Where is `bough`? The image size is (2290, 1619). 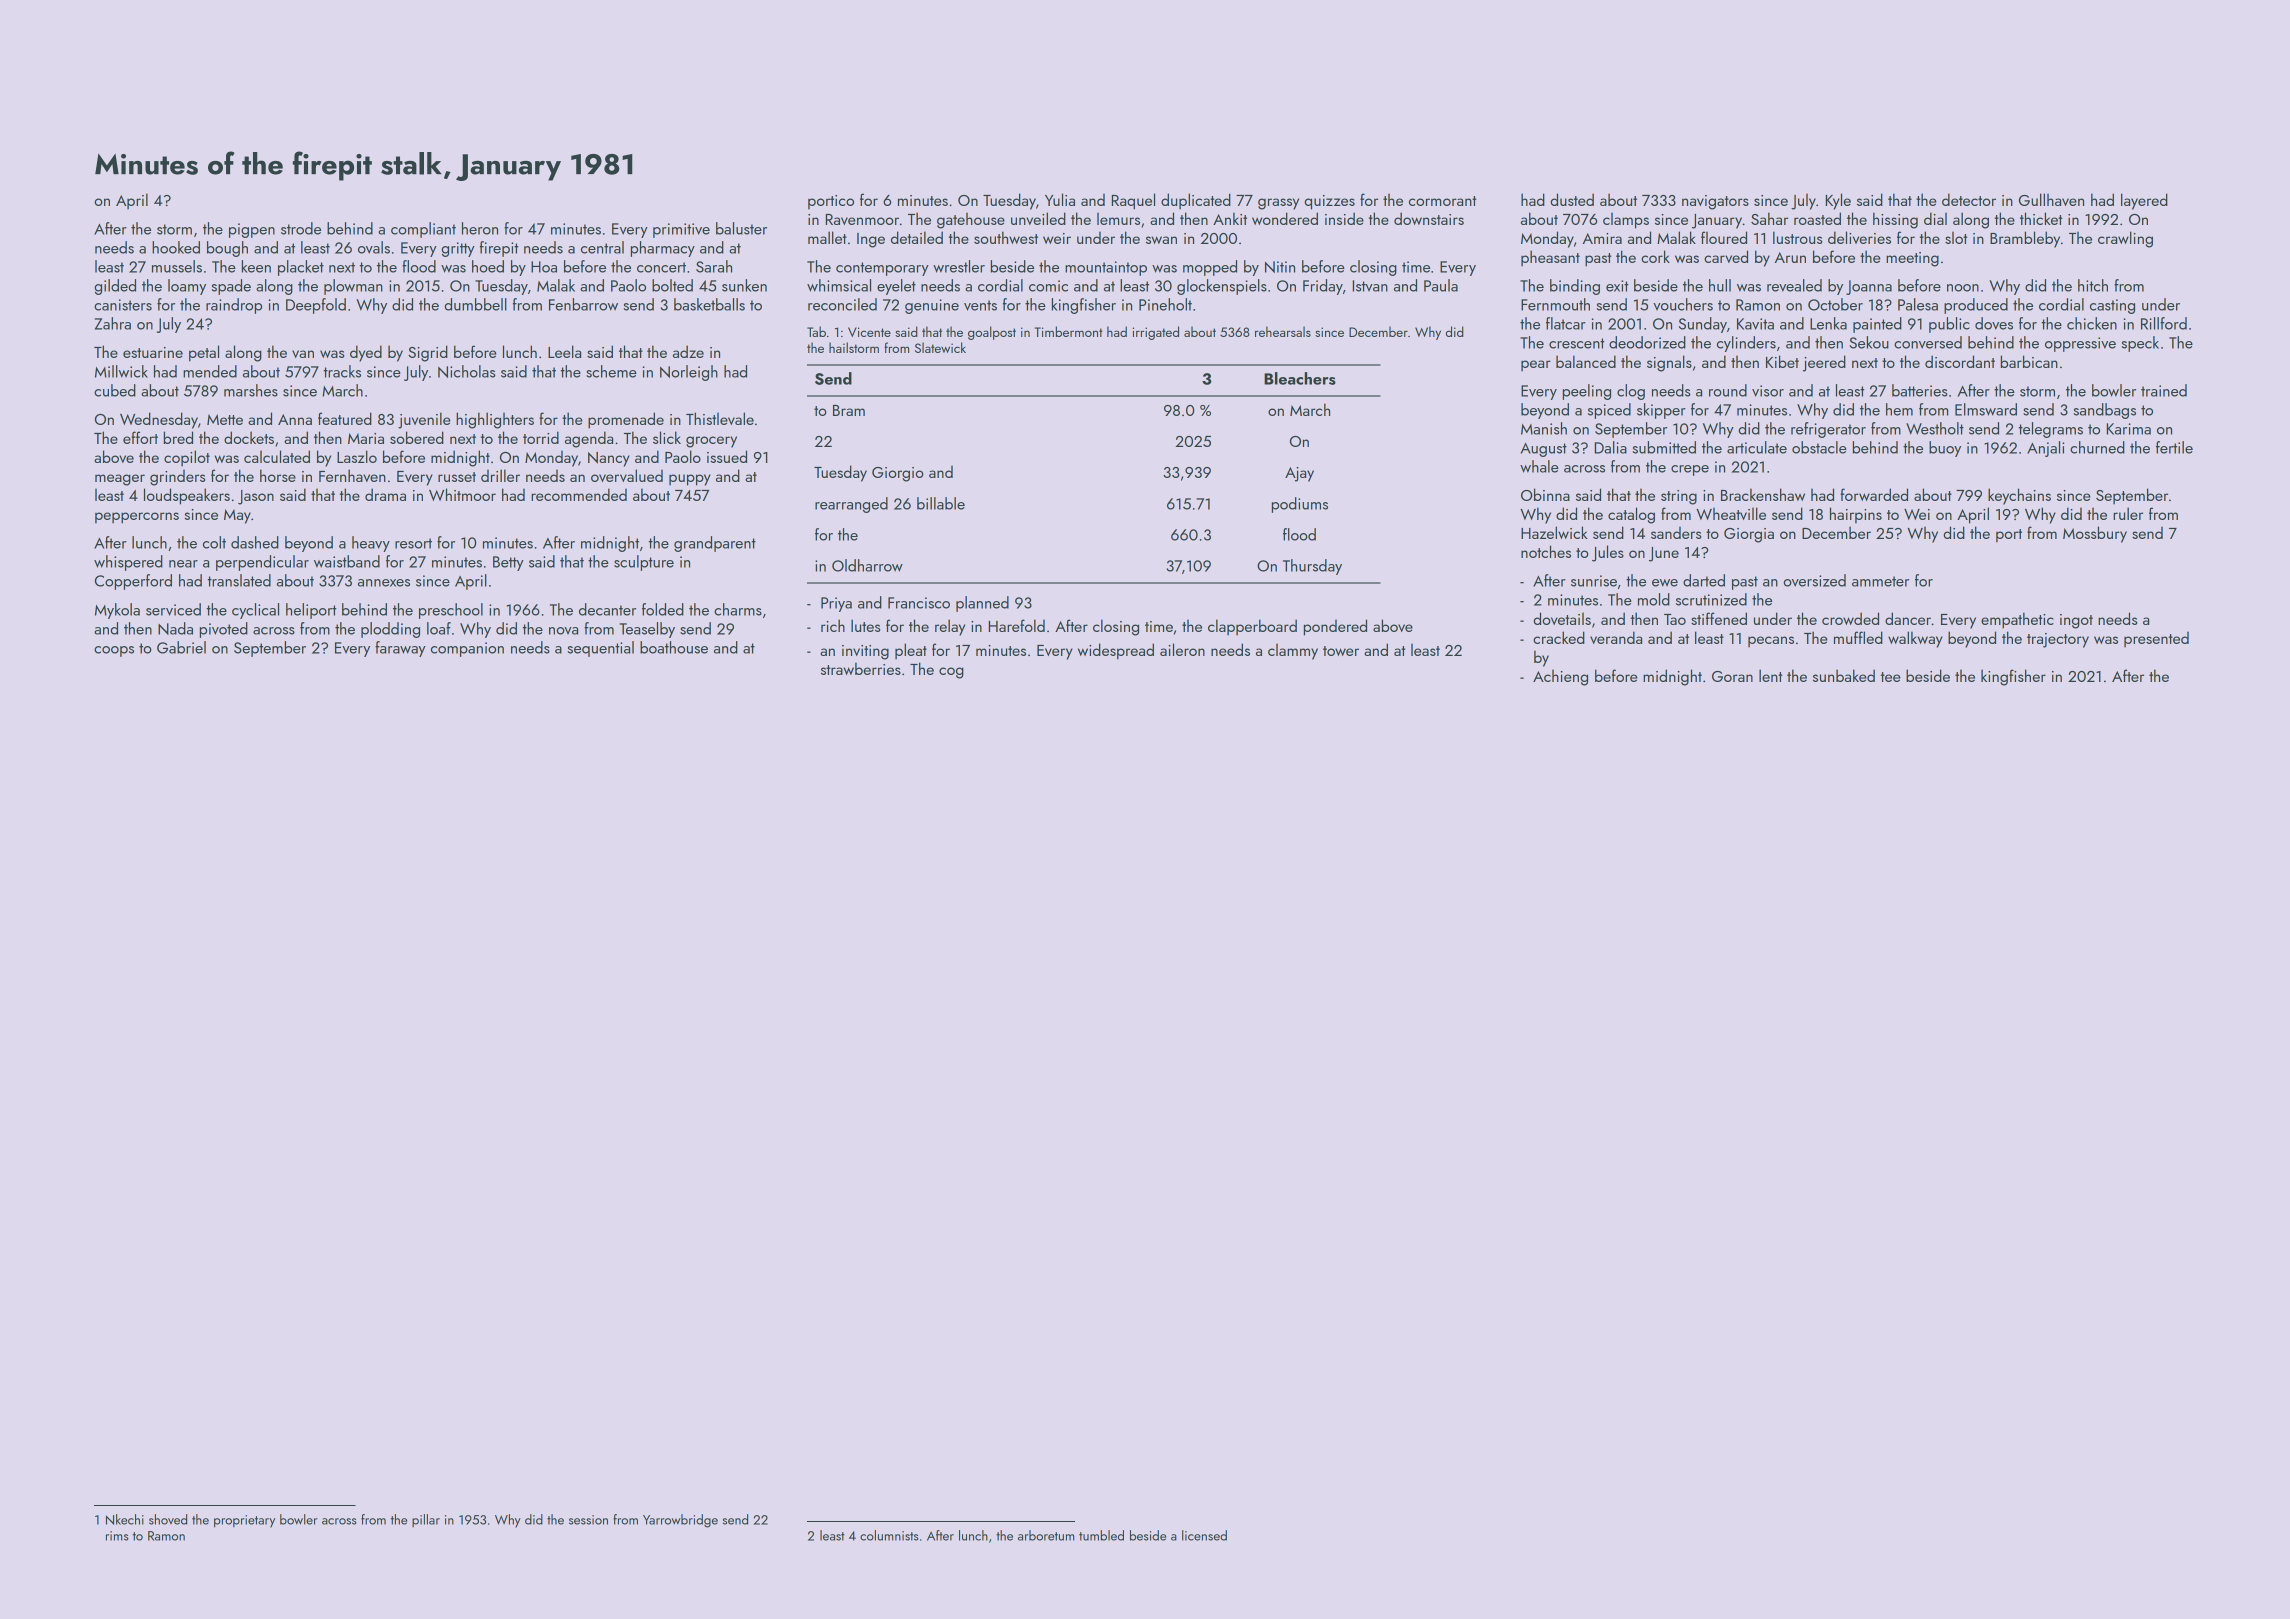 bough is located at coordinates (227, 249).
